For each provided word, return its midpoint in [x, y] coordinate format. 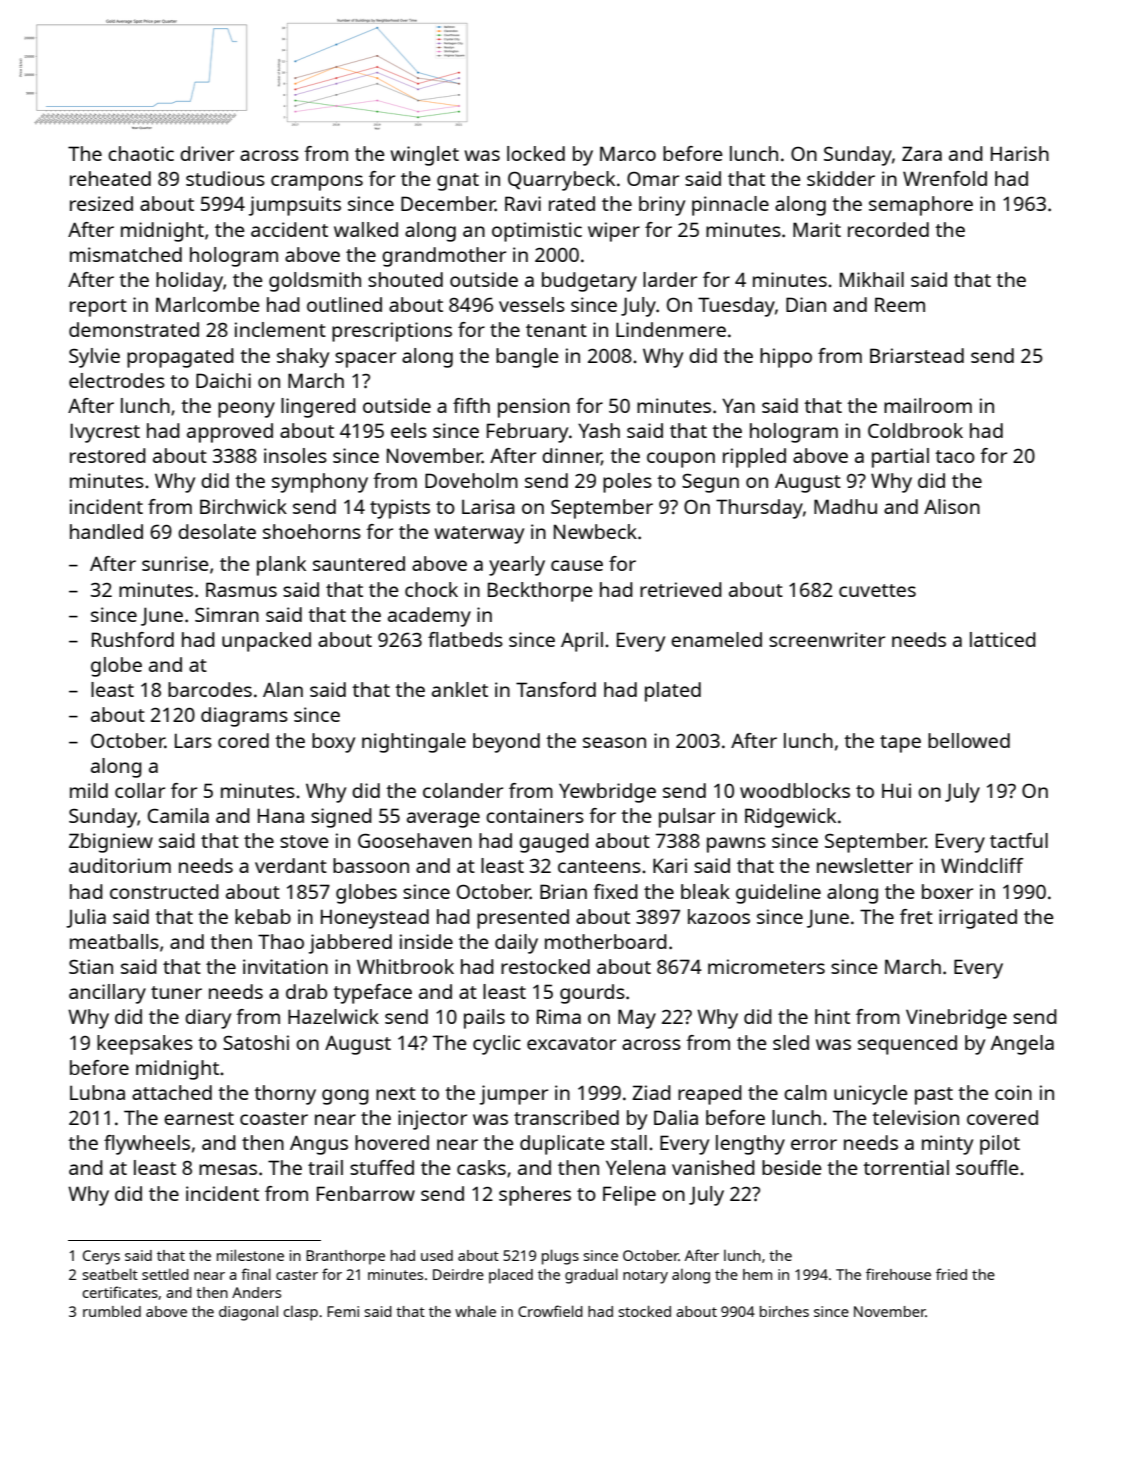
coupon [681, 460]
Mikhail [872, 279]
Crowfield [550, 1311]
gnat [458, 182]
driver [207, 153]
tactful [1019, 840]
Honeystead [375, 919]
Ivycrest [105, 433]
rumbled [112, 1311]
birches [784, 1311]
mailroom [928, 405]
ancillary [107, 994]
